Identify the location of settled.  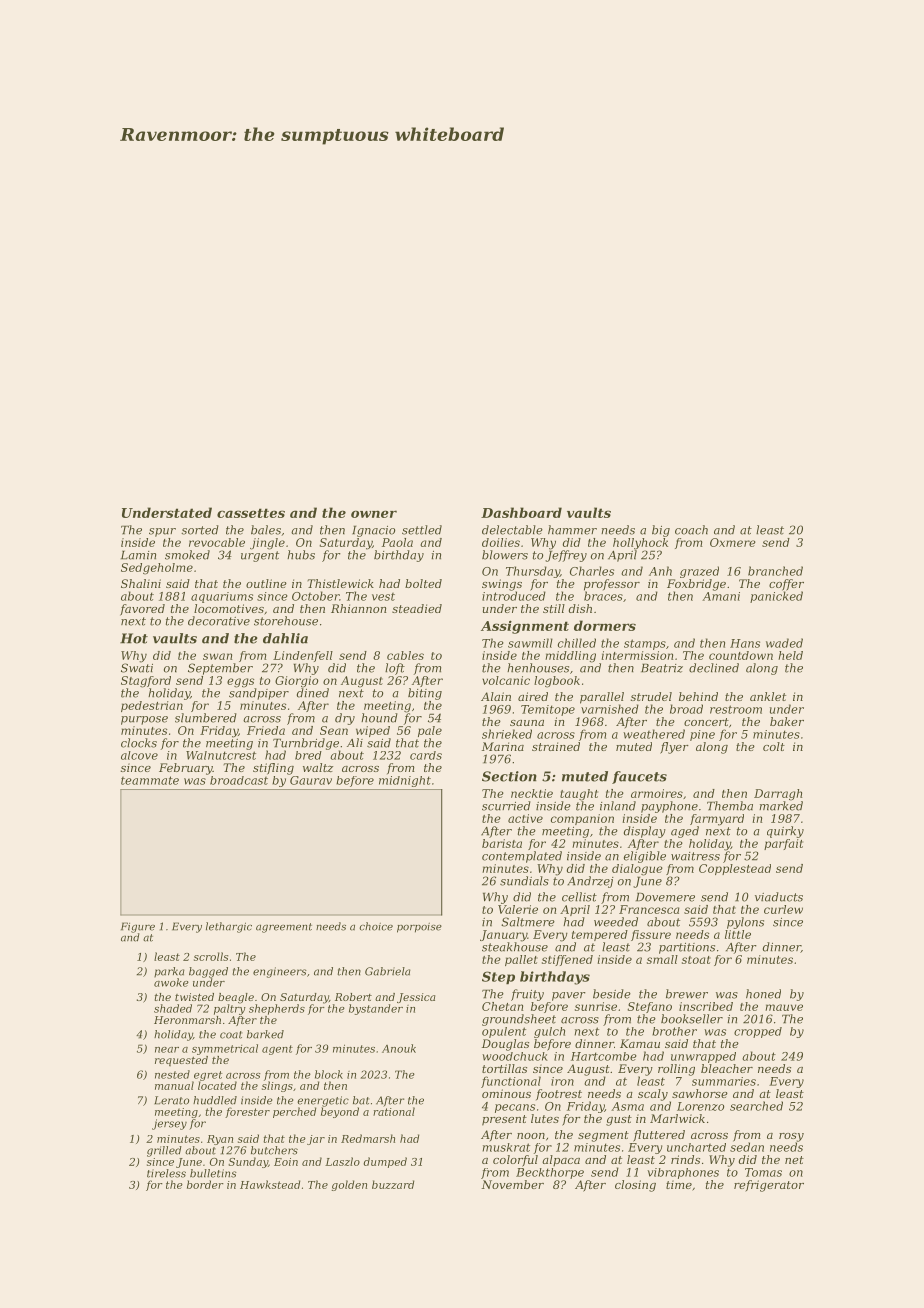
(422, 530).
